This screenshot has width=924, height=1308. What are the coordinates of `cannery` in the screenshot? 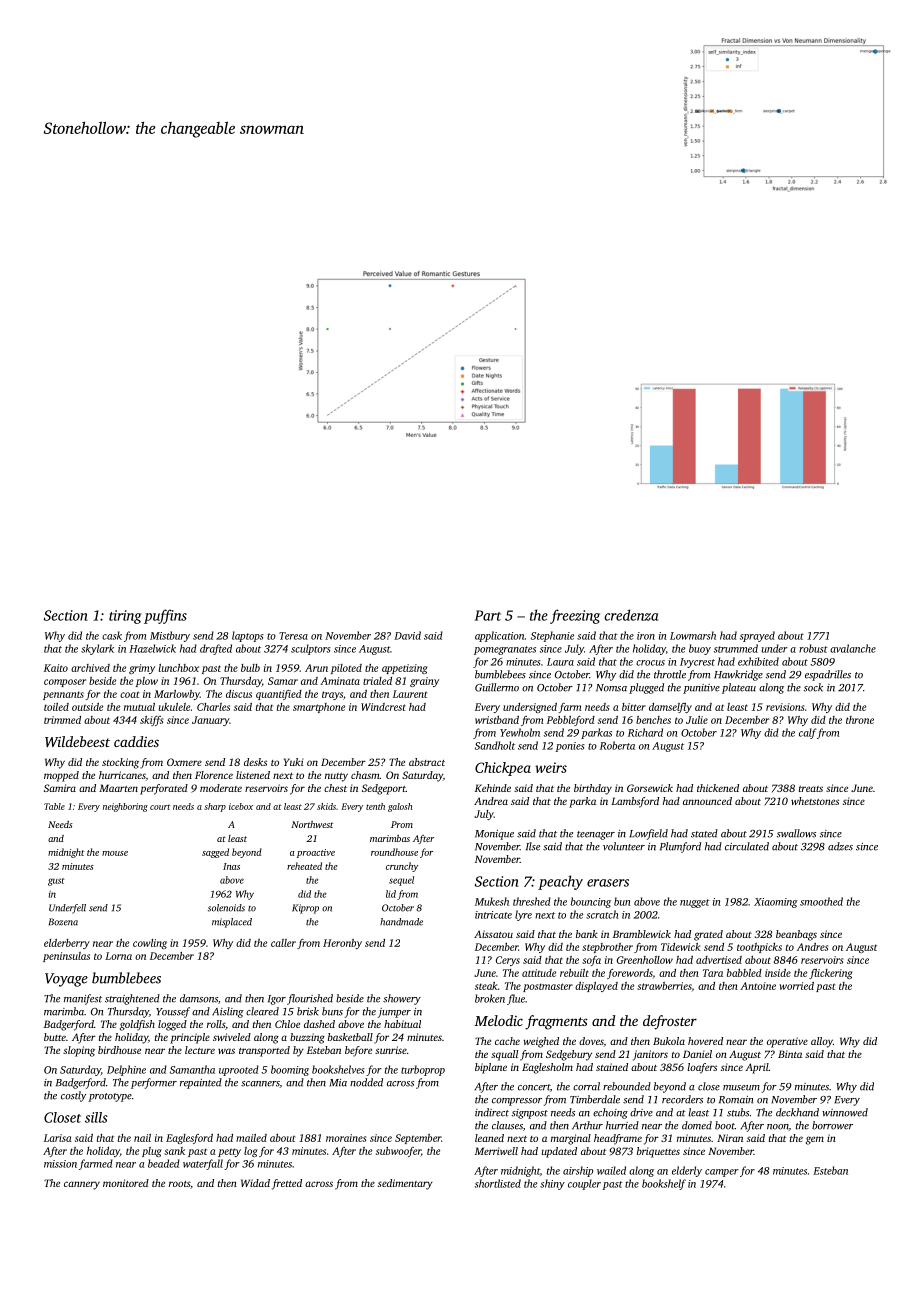 It's located at (82, 1185).
